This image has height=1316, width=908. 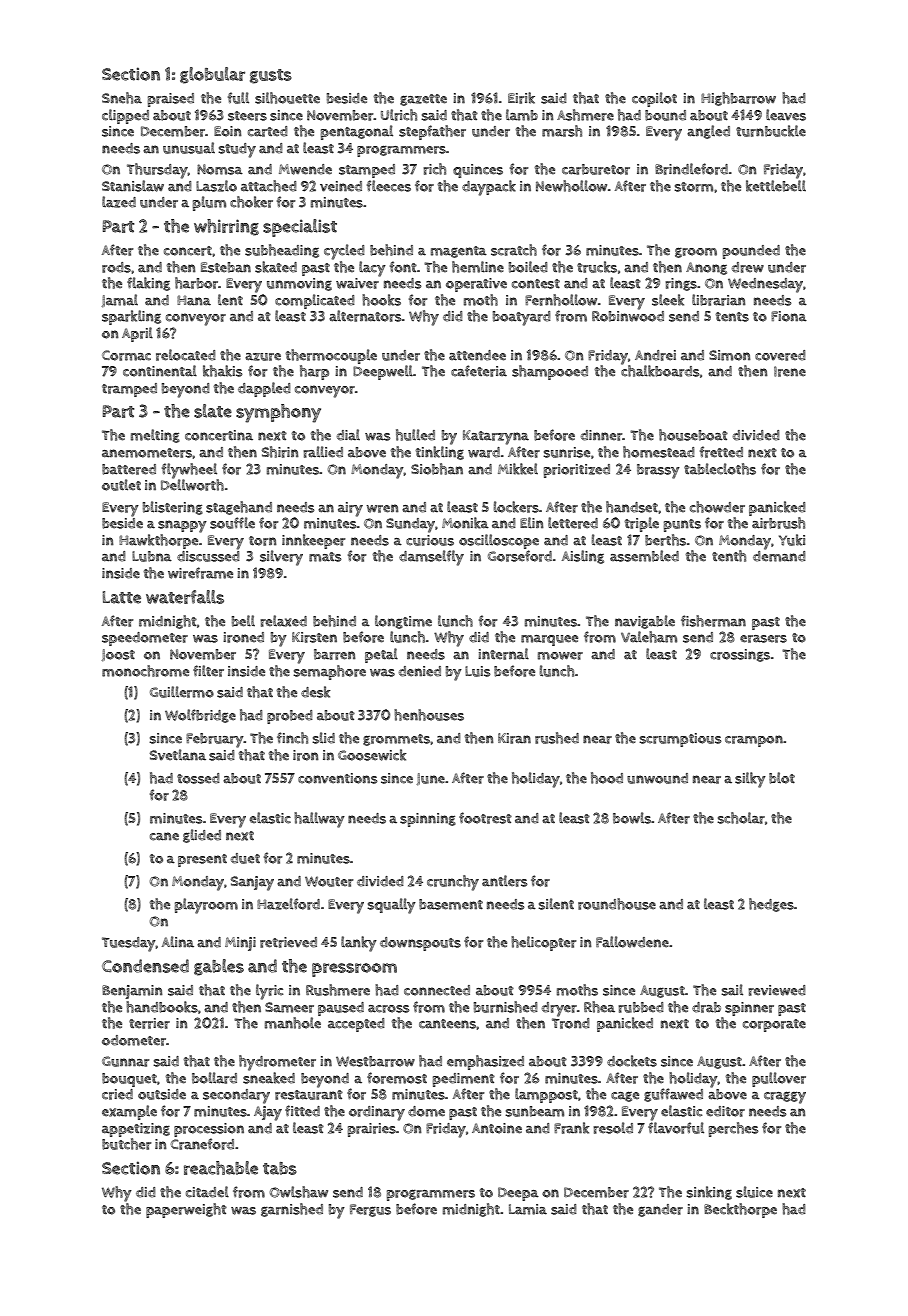 What do you see at coordinates (423, 100) in the image?
I see `gazette` at bounding box center [423, 100].
